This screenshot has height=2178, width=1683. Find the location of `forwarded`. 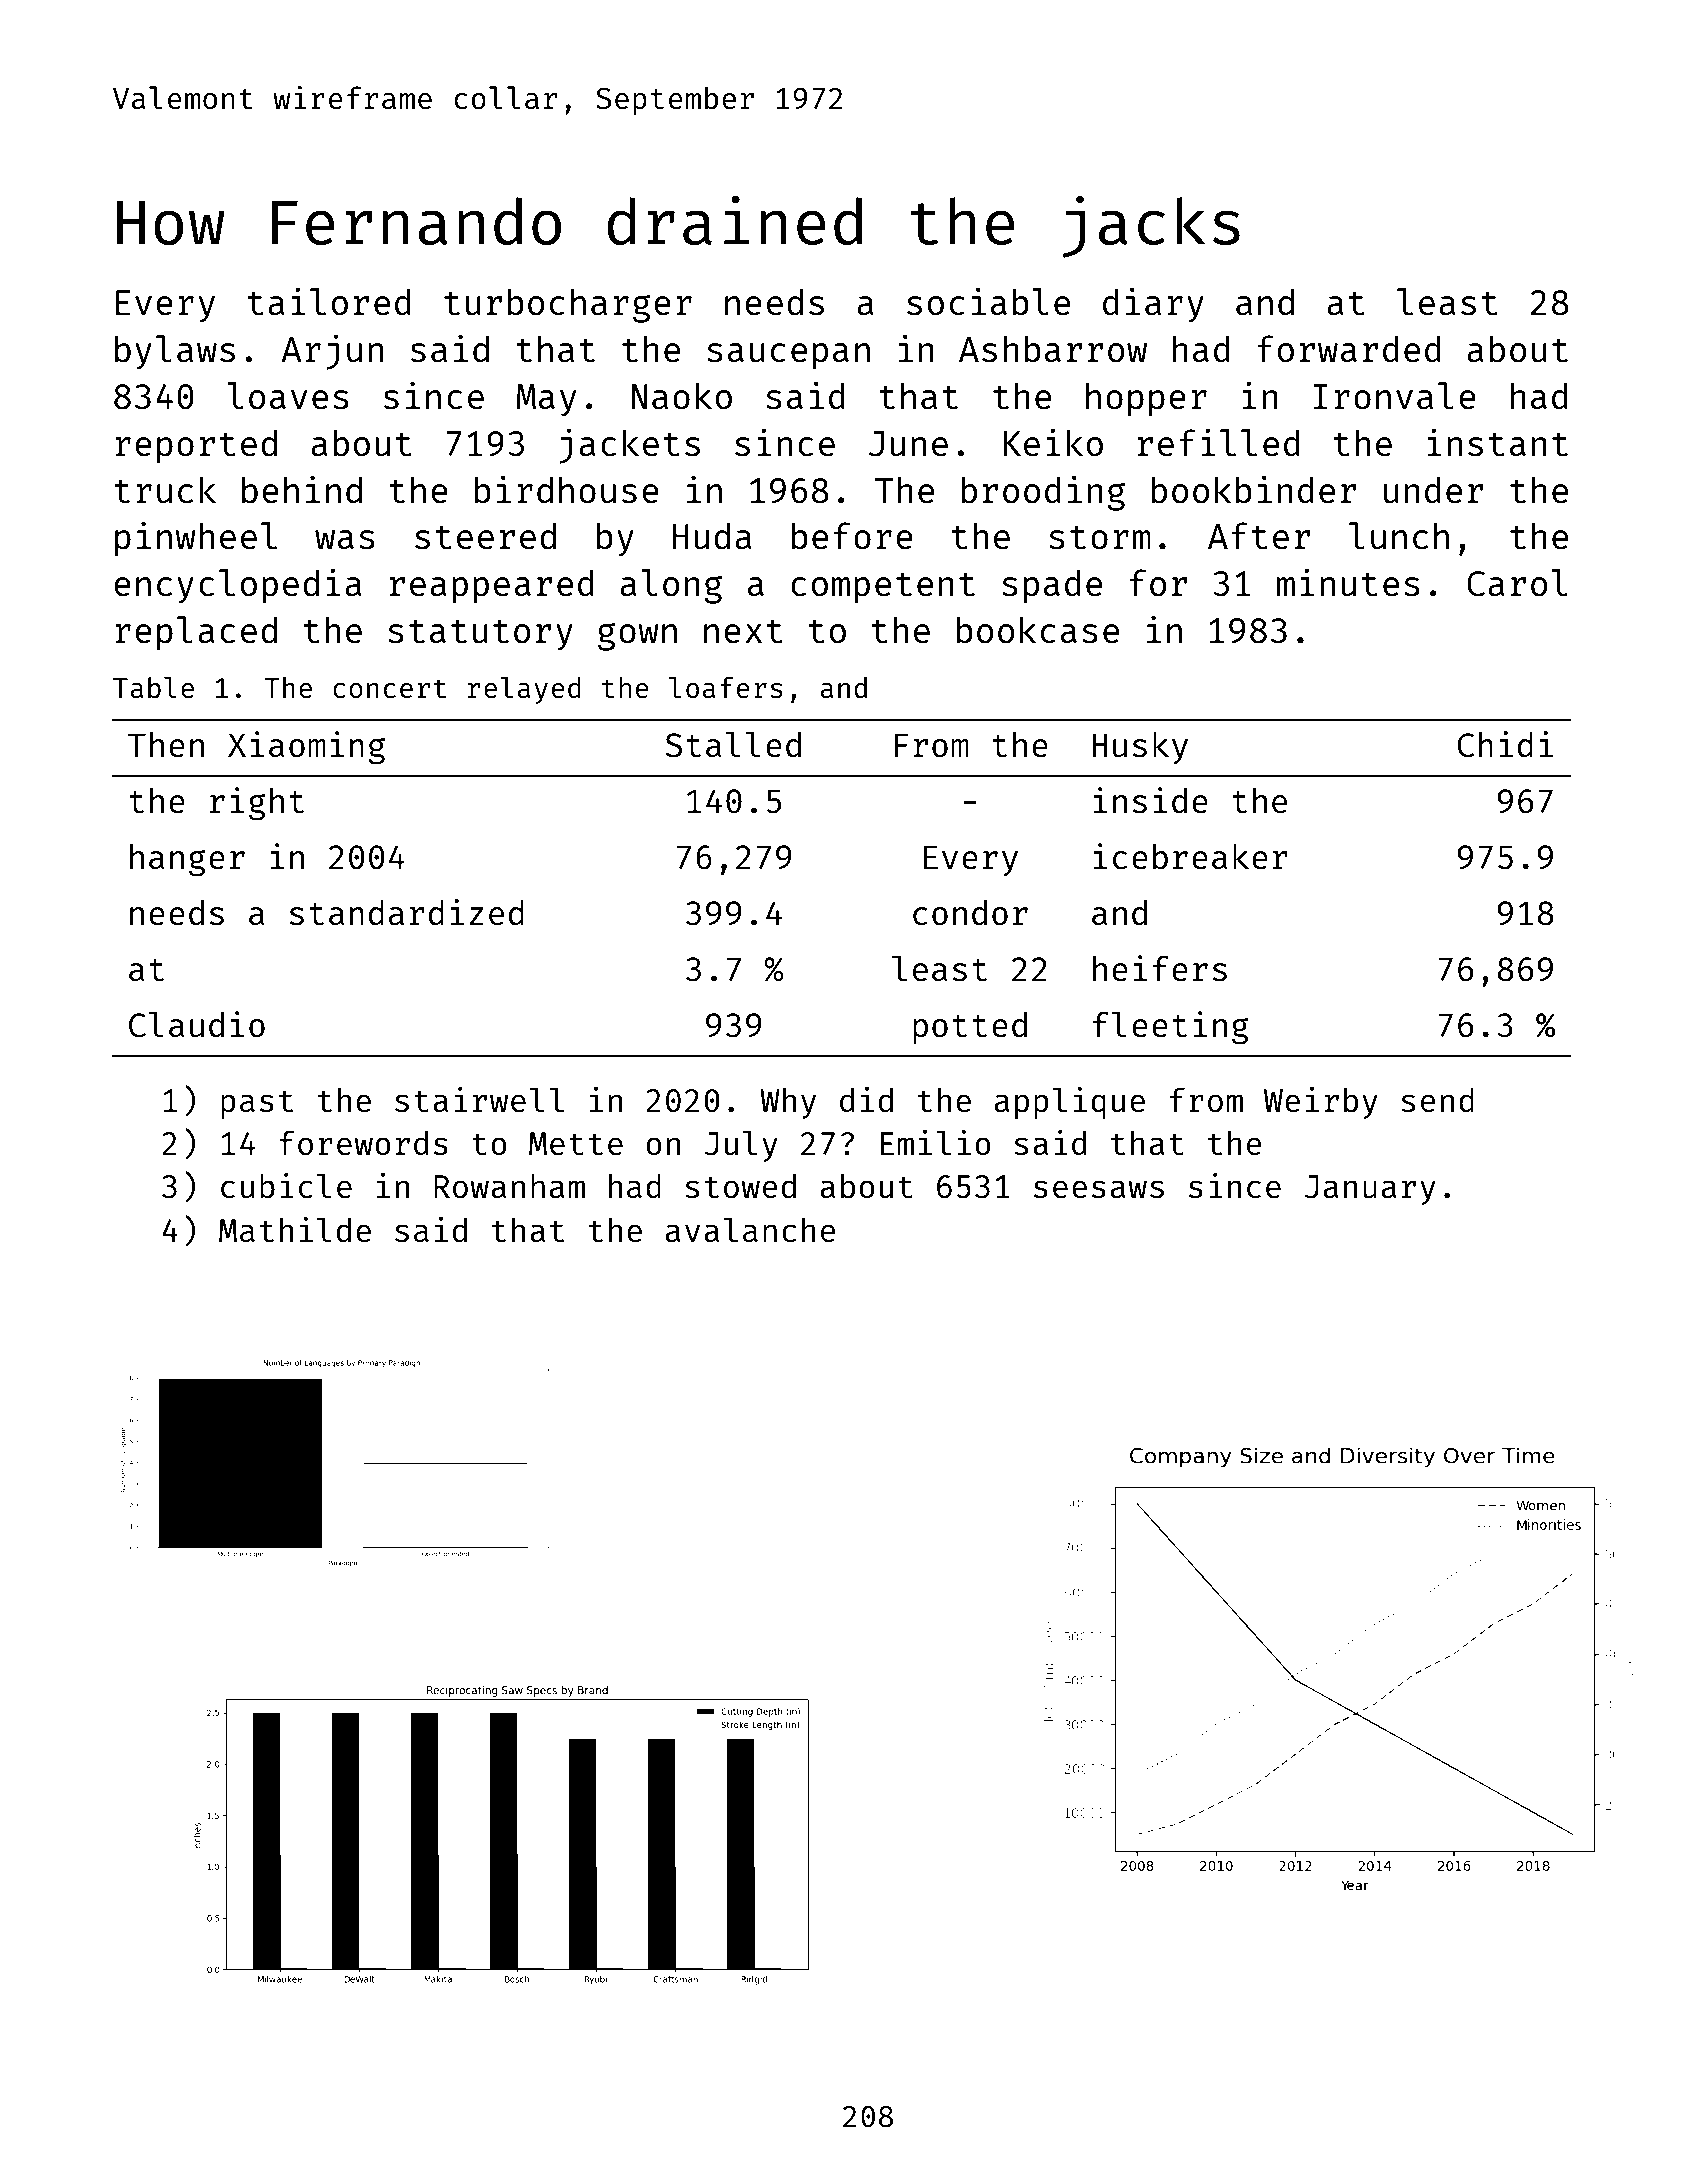

forwarded is located at coordinates (1349, 349).
